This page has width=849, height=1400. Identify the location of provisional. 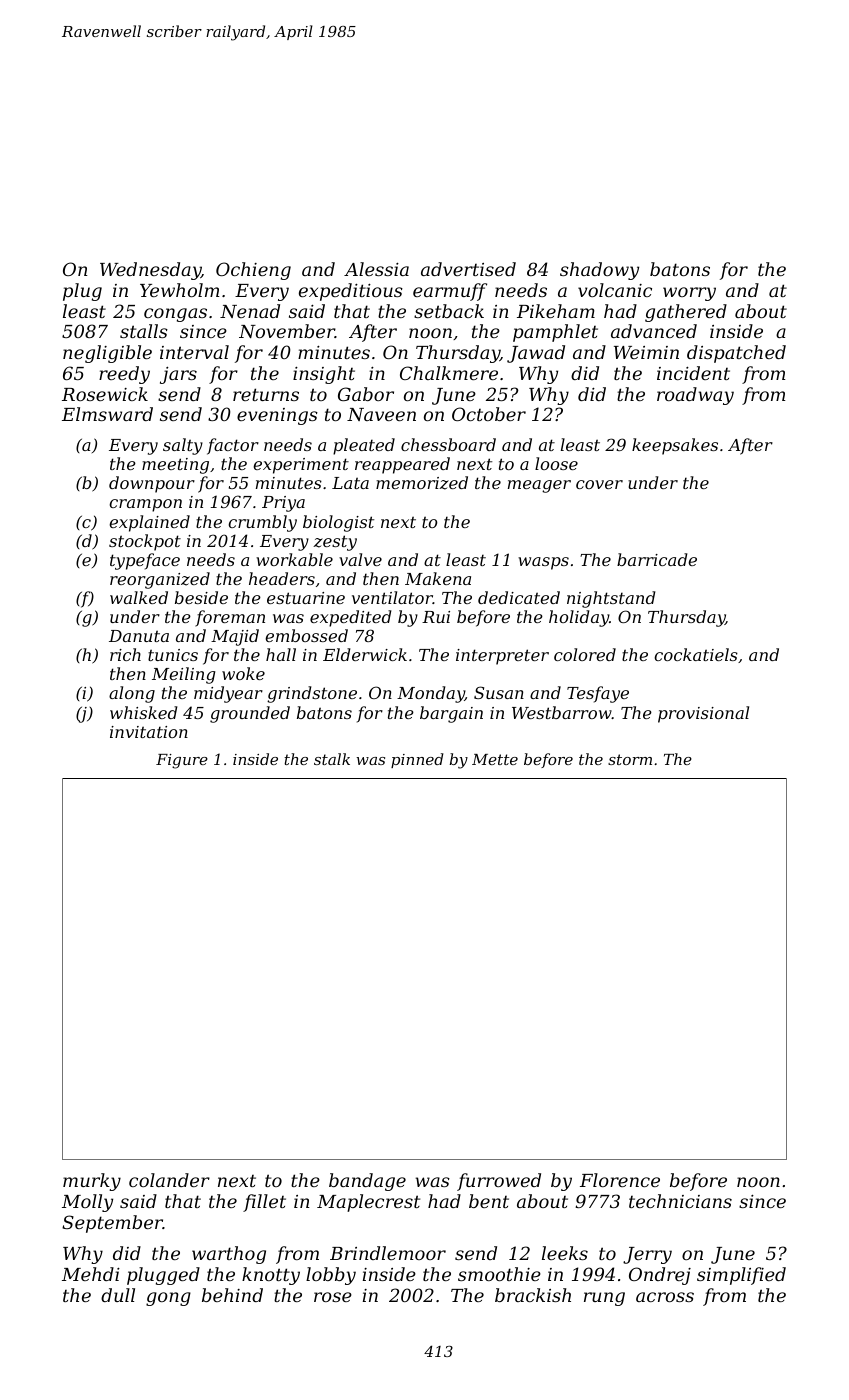
(703, 714).
